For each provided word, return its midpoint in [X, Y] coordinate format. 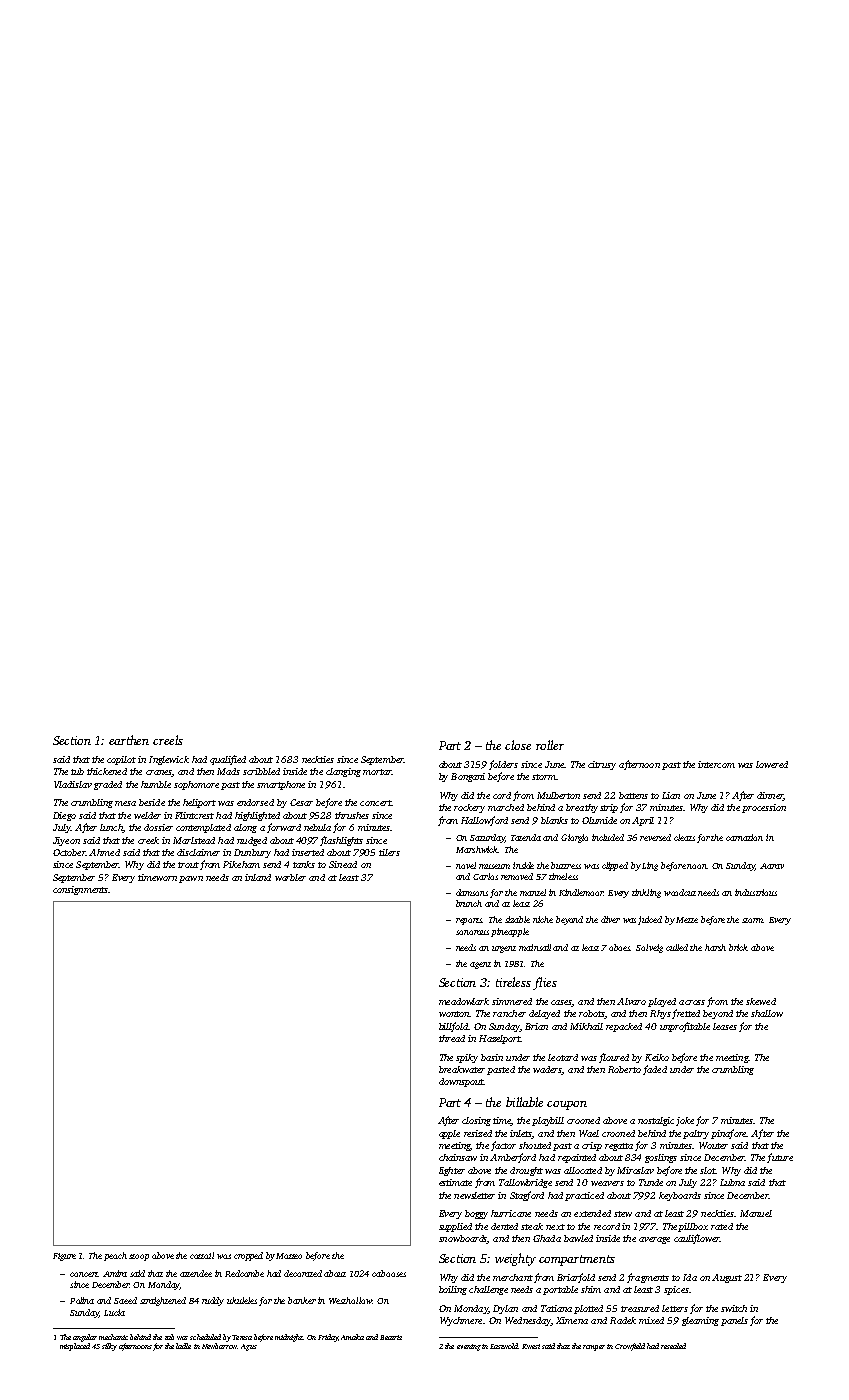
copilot [121, 760]
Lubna [732, 1182]
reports [469, 921]
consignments [80, 890]
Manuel [756, 1213]
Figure [64, 1257]
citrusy [602, 765]
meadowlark [464, 1001]
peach [115, 1256]
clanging [343, 772]
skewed [761, 1001]
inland [258, 877]
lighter [452, 1171]
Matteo [289, 1256]
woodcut [680, 892]
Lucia [114, 1312]
